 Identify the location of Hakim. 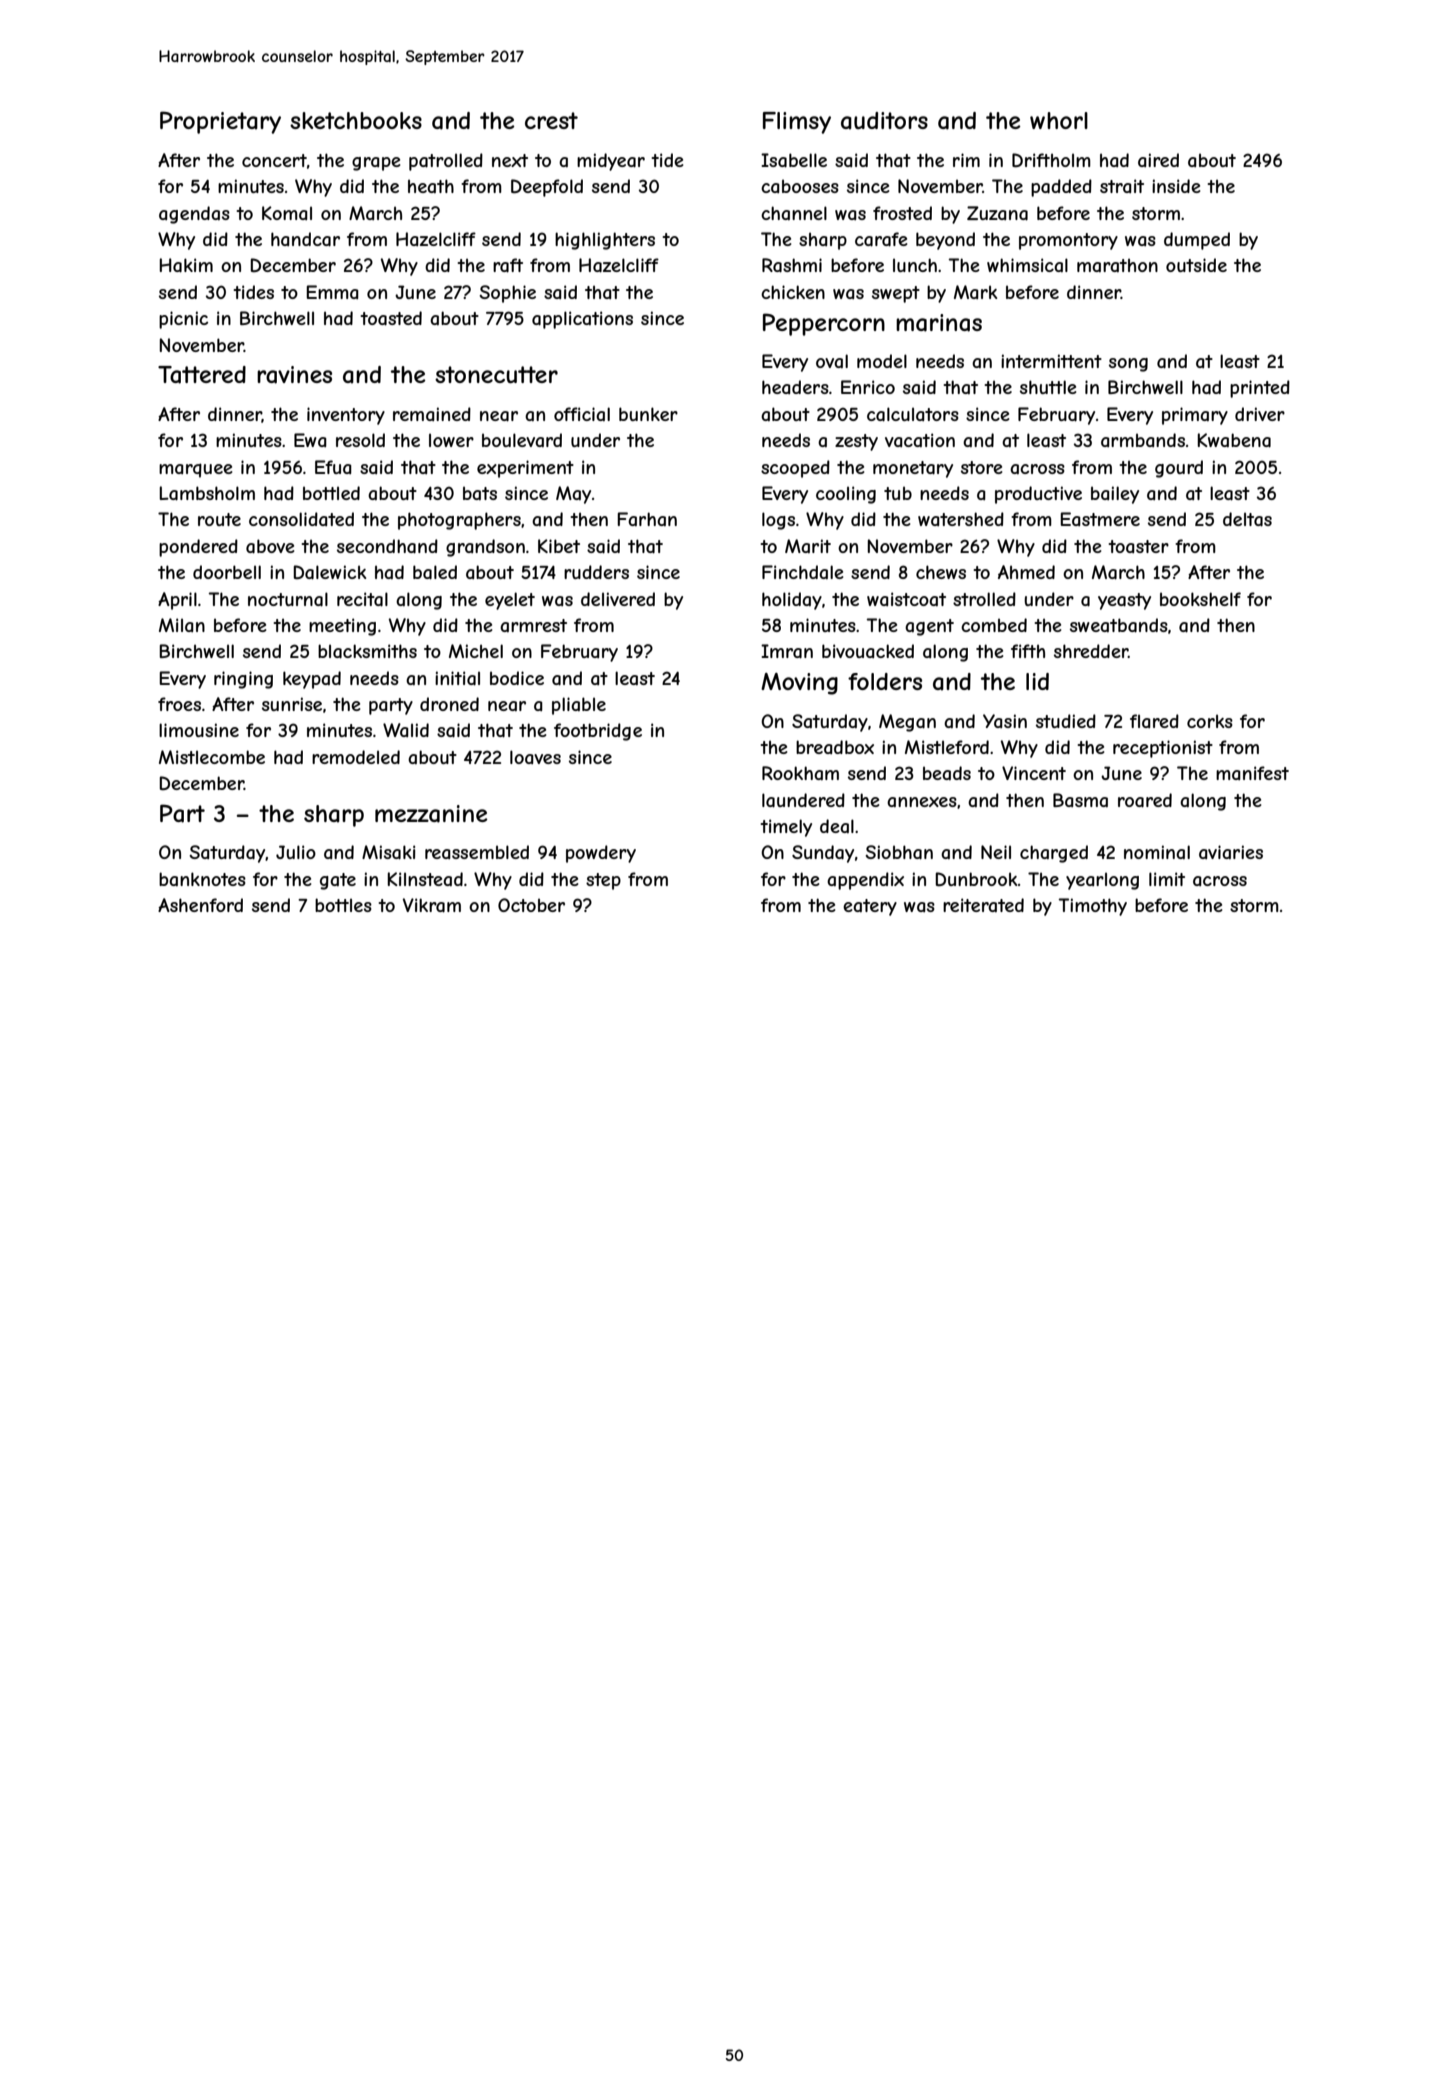
(186, 265).
